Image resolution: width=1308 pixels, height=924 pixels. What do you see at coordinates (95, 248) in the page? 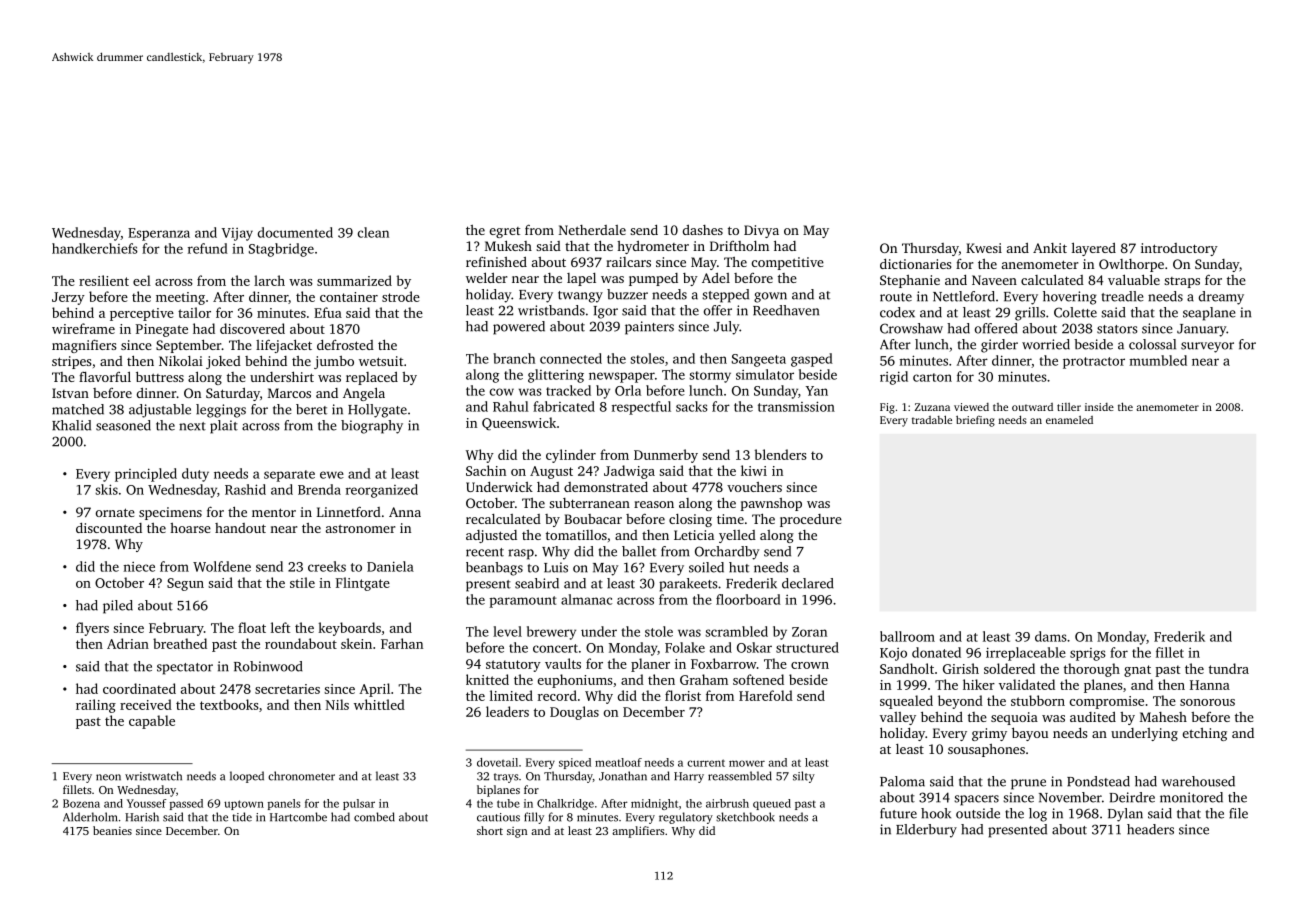
I see `handkerchiefs` at bounding box center [95, 248].
